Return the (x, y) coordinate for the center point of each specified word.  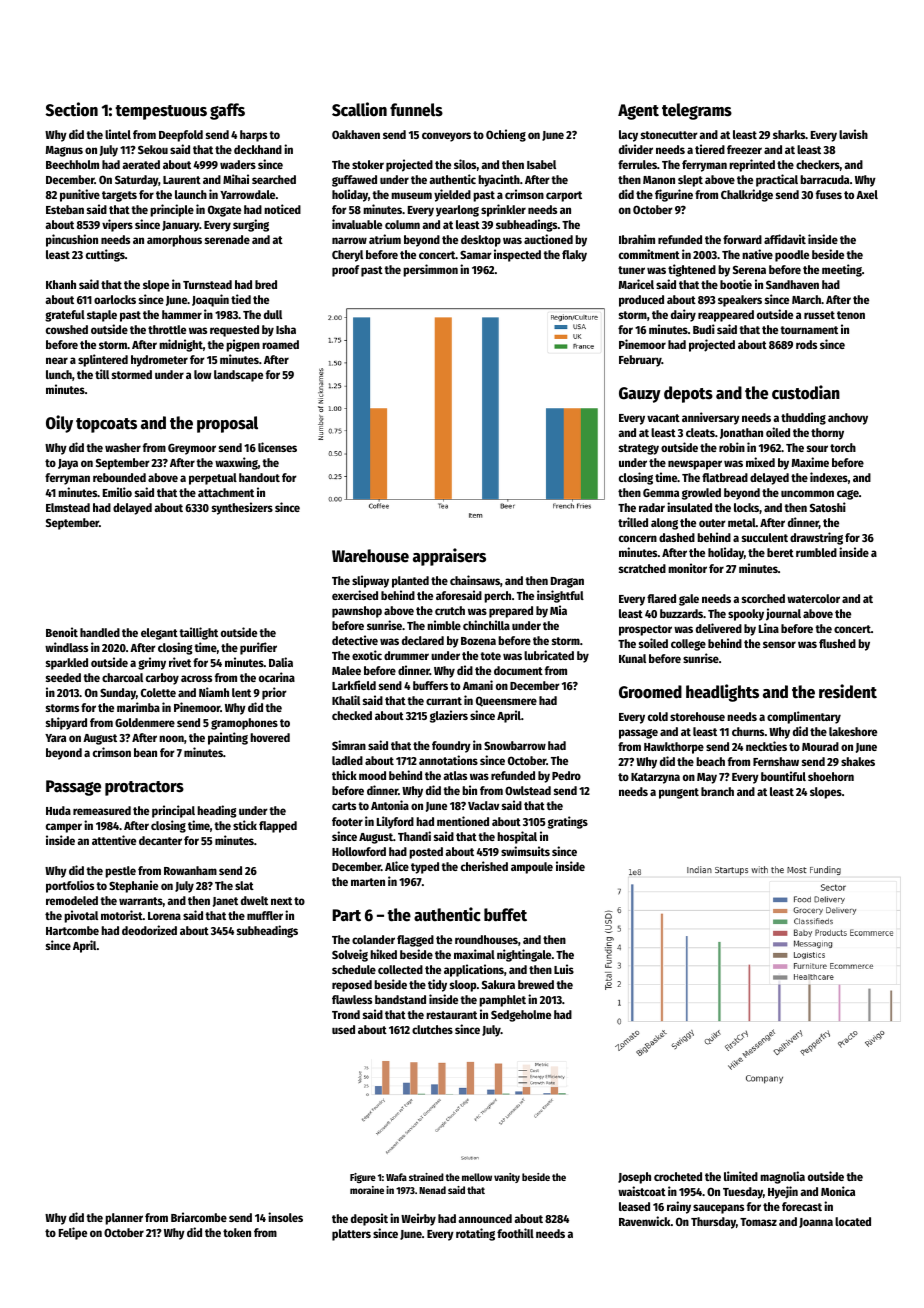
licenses (277, 447)
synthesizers (242, 508)
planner (124, 1219)
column (402, 224)
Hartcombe (72, 930)
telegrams (697, 111)
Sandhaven (792, 284)
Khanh (61, 284)
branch (717, 791)
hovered (270, 737)
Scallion (359, 109)
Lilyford (395, 822)
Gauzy (640, 395)
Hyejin (783, 1192)
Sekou (153, 149)
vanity (507, 1178)
